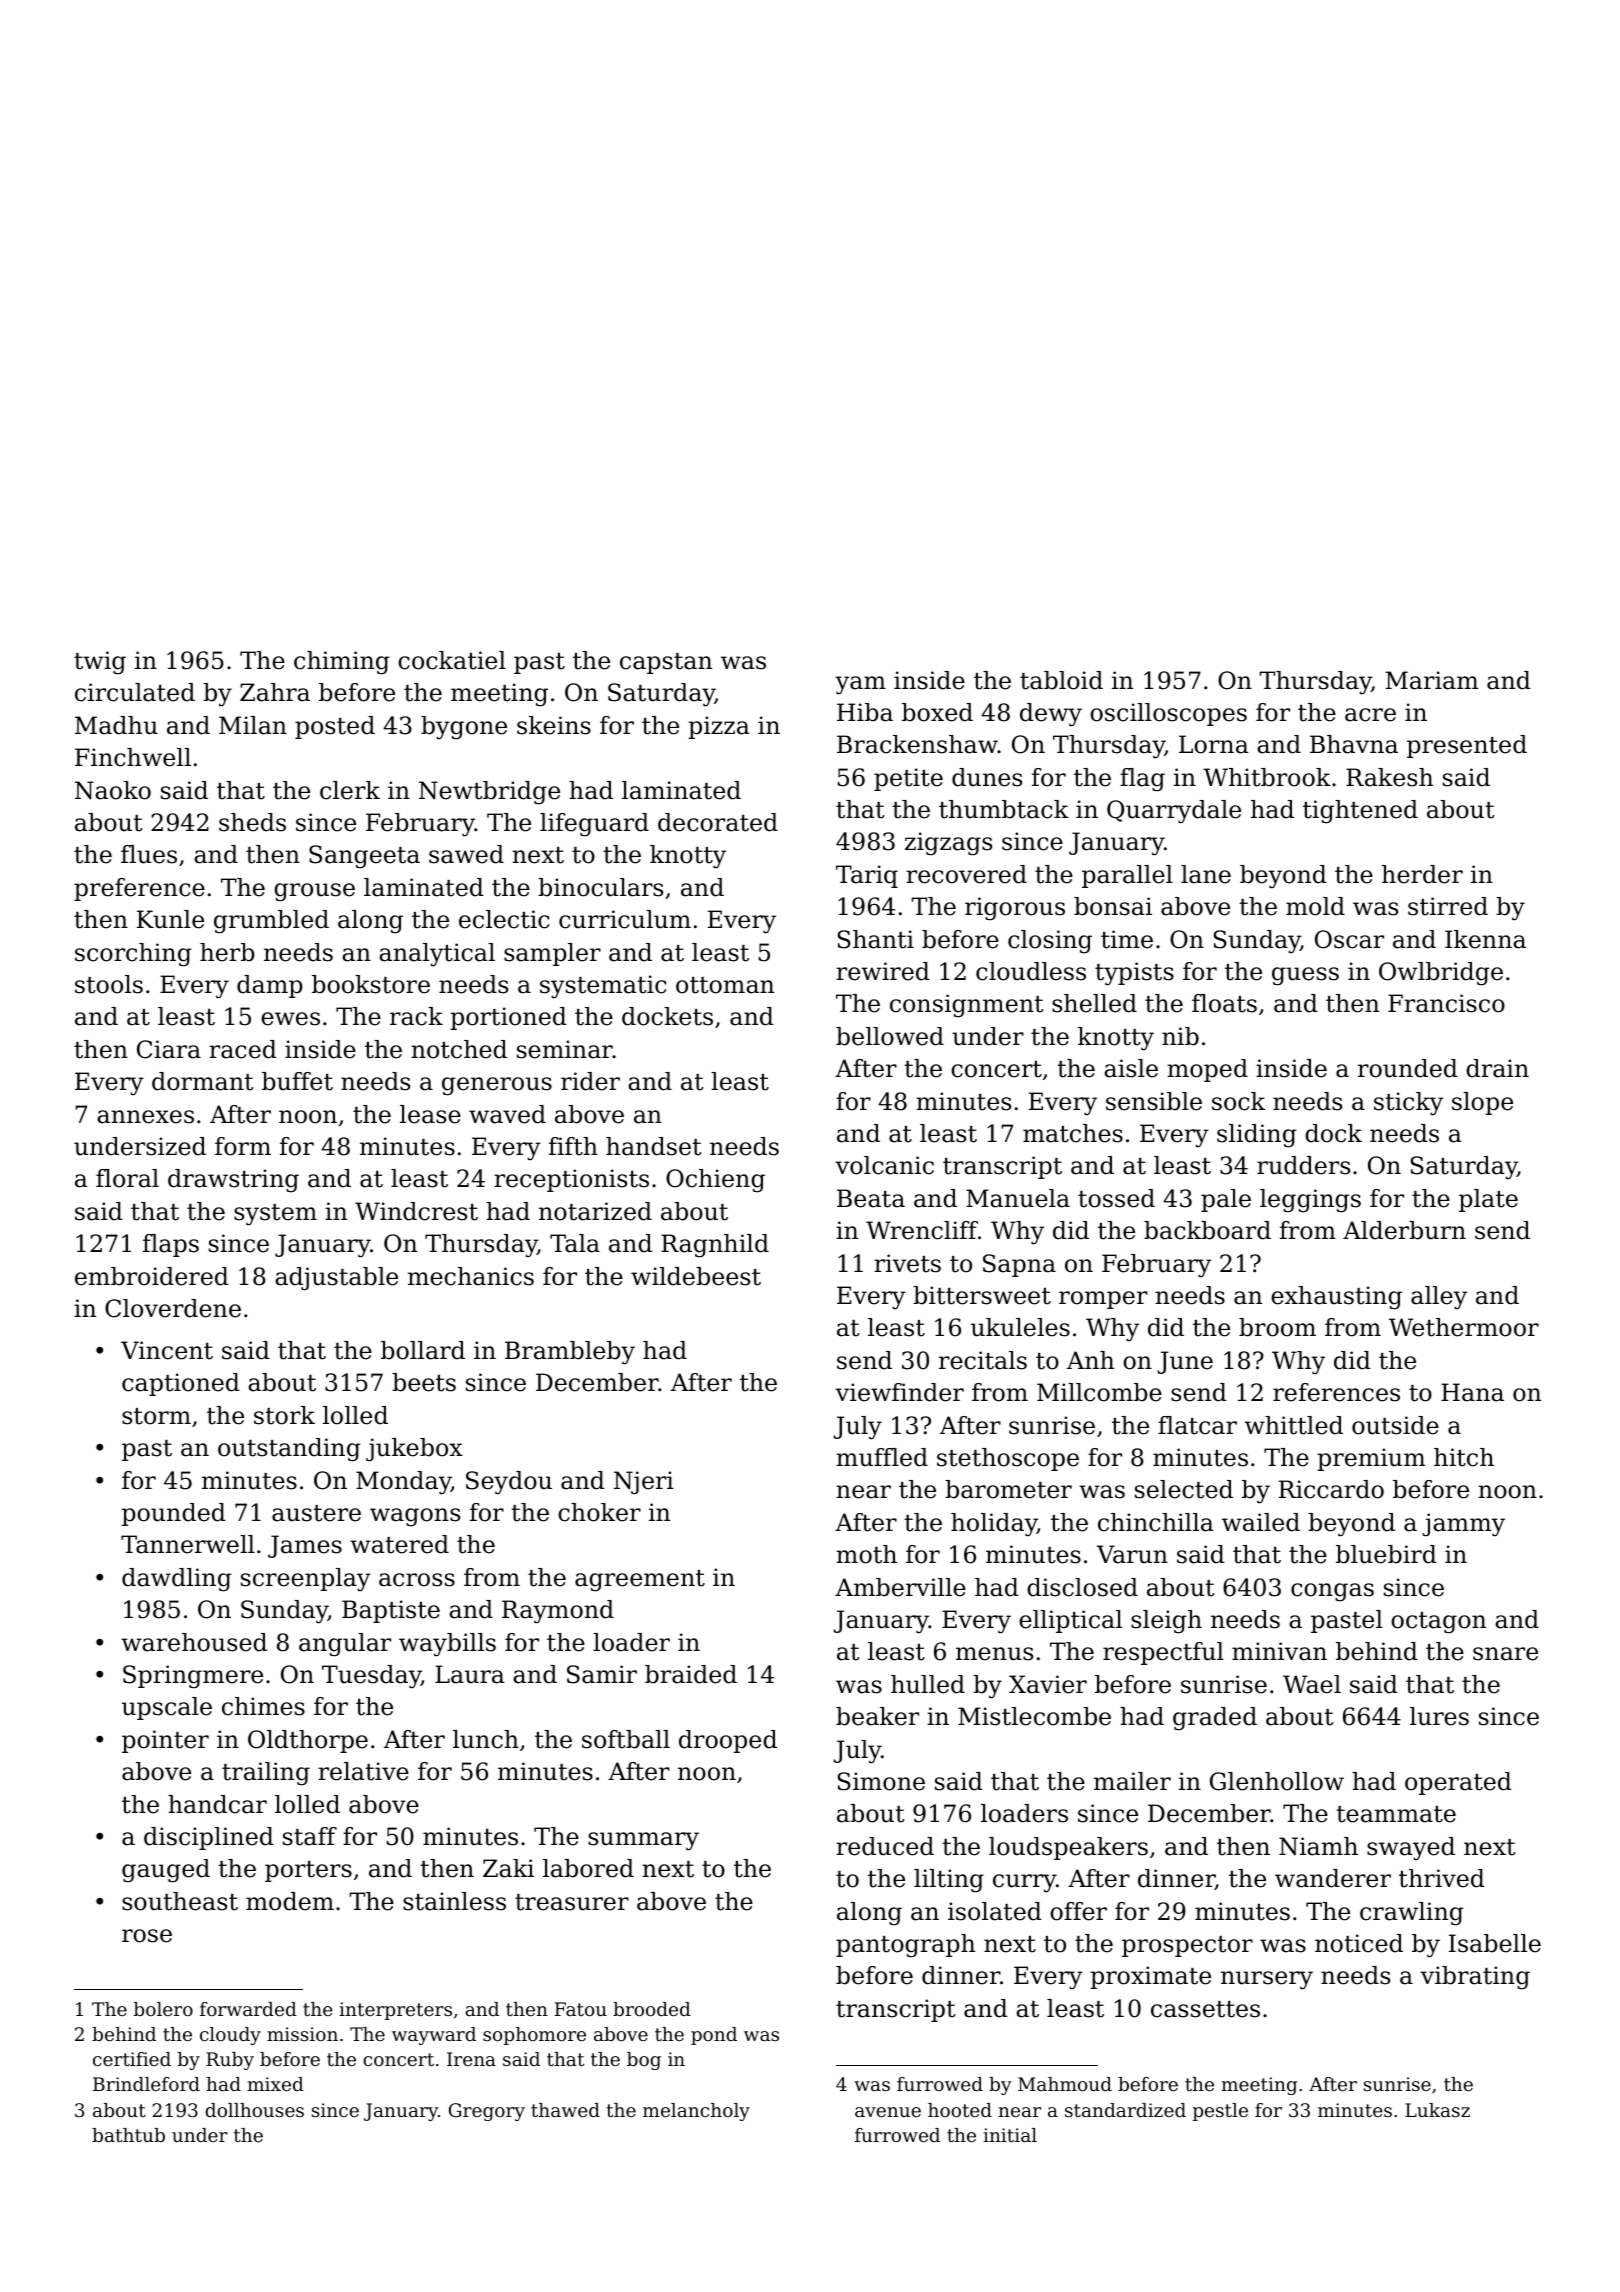  Describe the element at coordinates (884, 1165) in the screenshot. I see `volcanic` at that location.
